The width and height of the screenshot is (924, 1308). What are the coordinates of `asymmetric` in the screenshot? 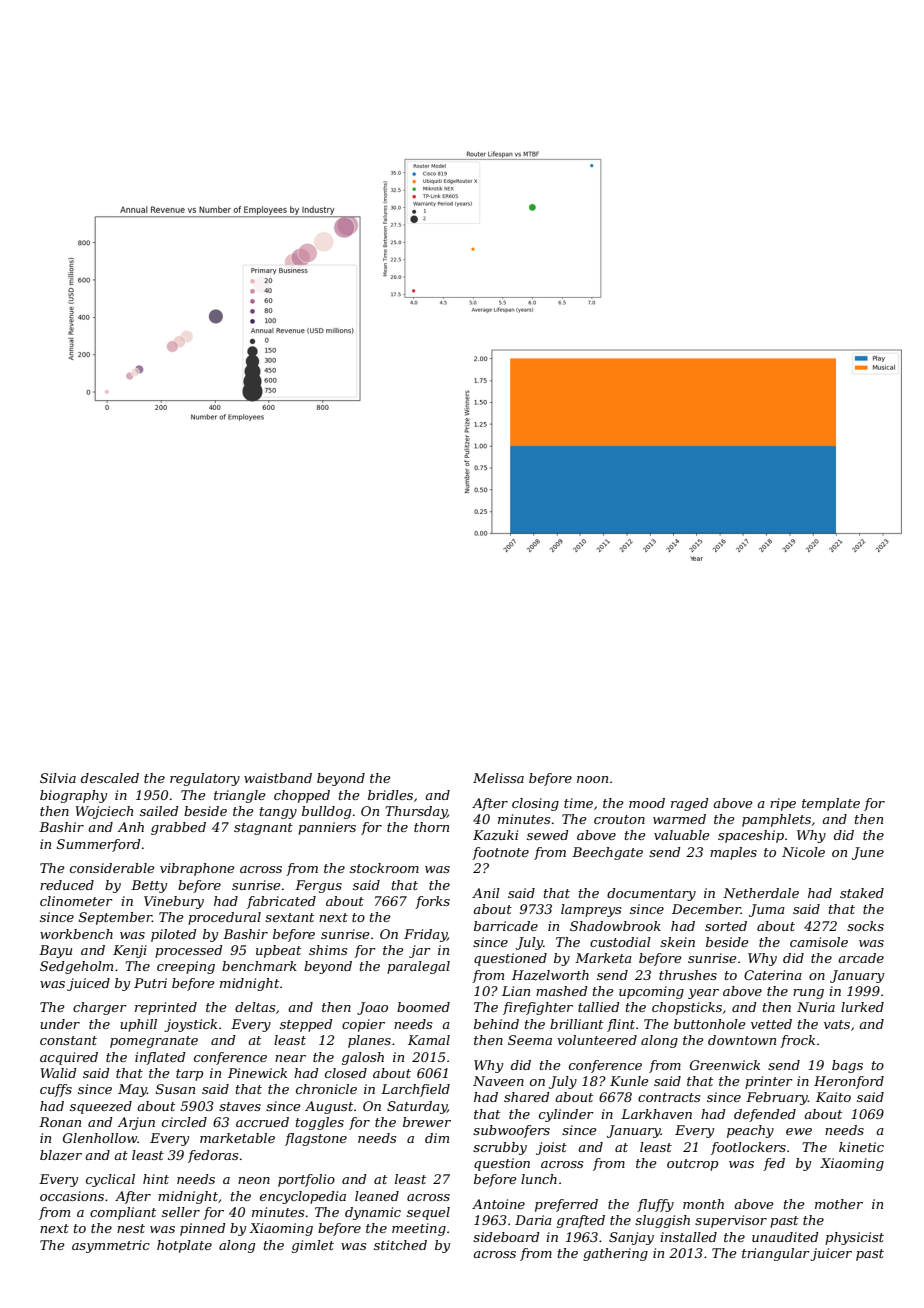 It's located at (111, 1246).
